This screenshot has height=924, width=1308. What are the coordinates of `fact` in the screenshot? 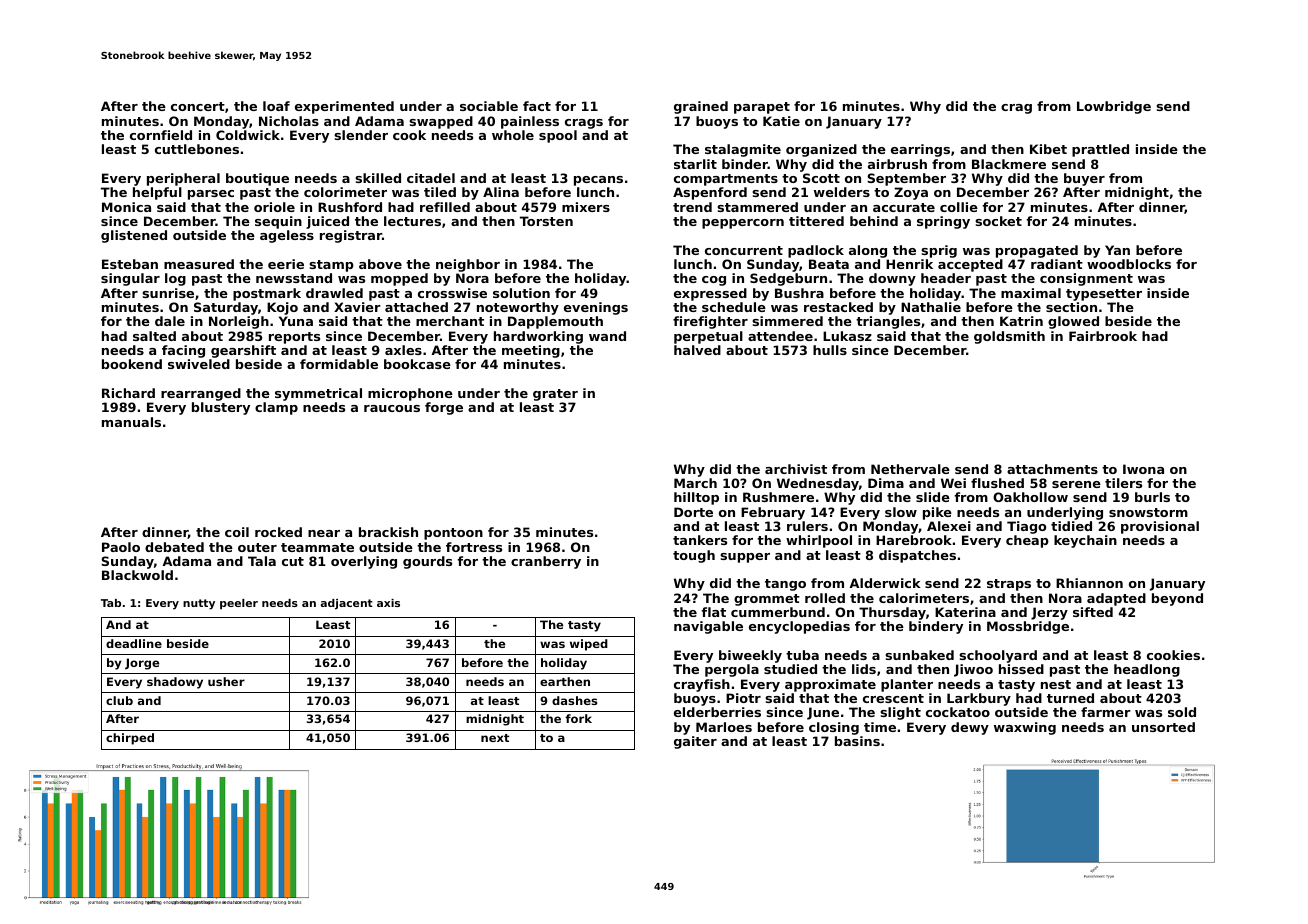 It's located at (537, 106).
